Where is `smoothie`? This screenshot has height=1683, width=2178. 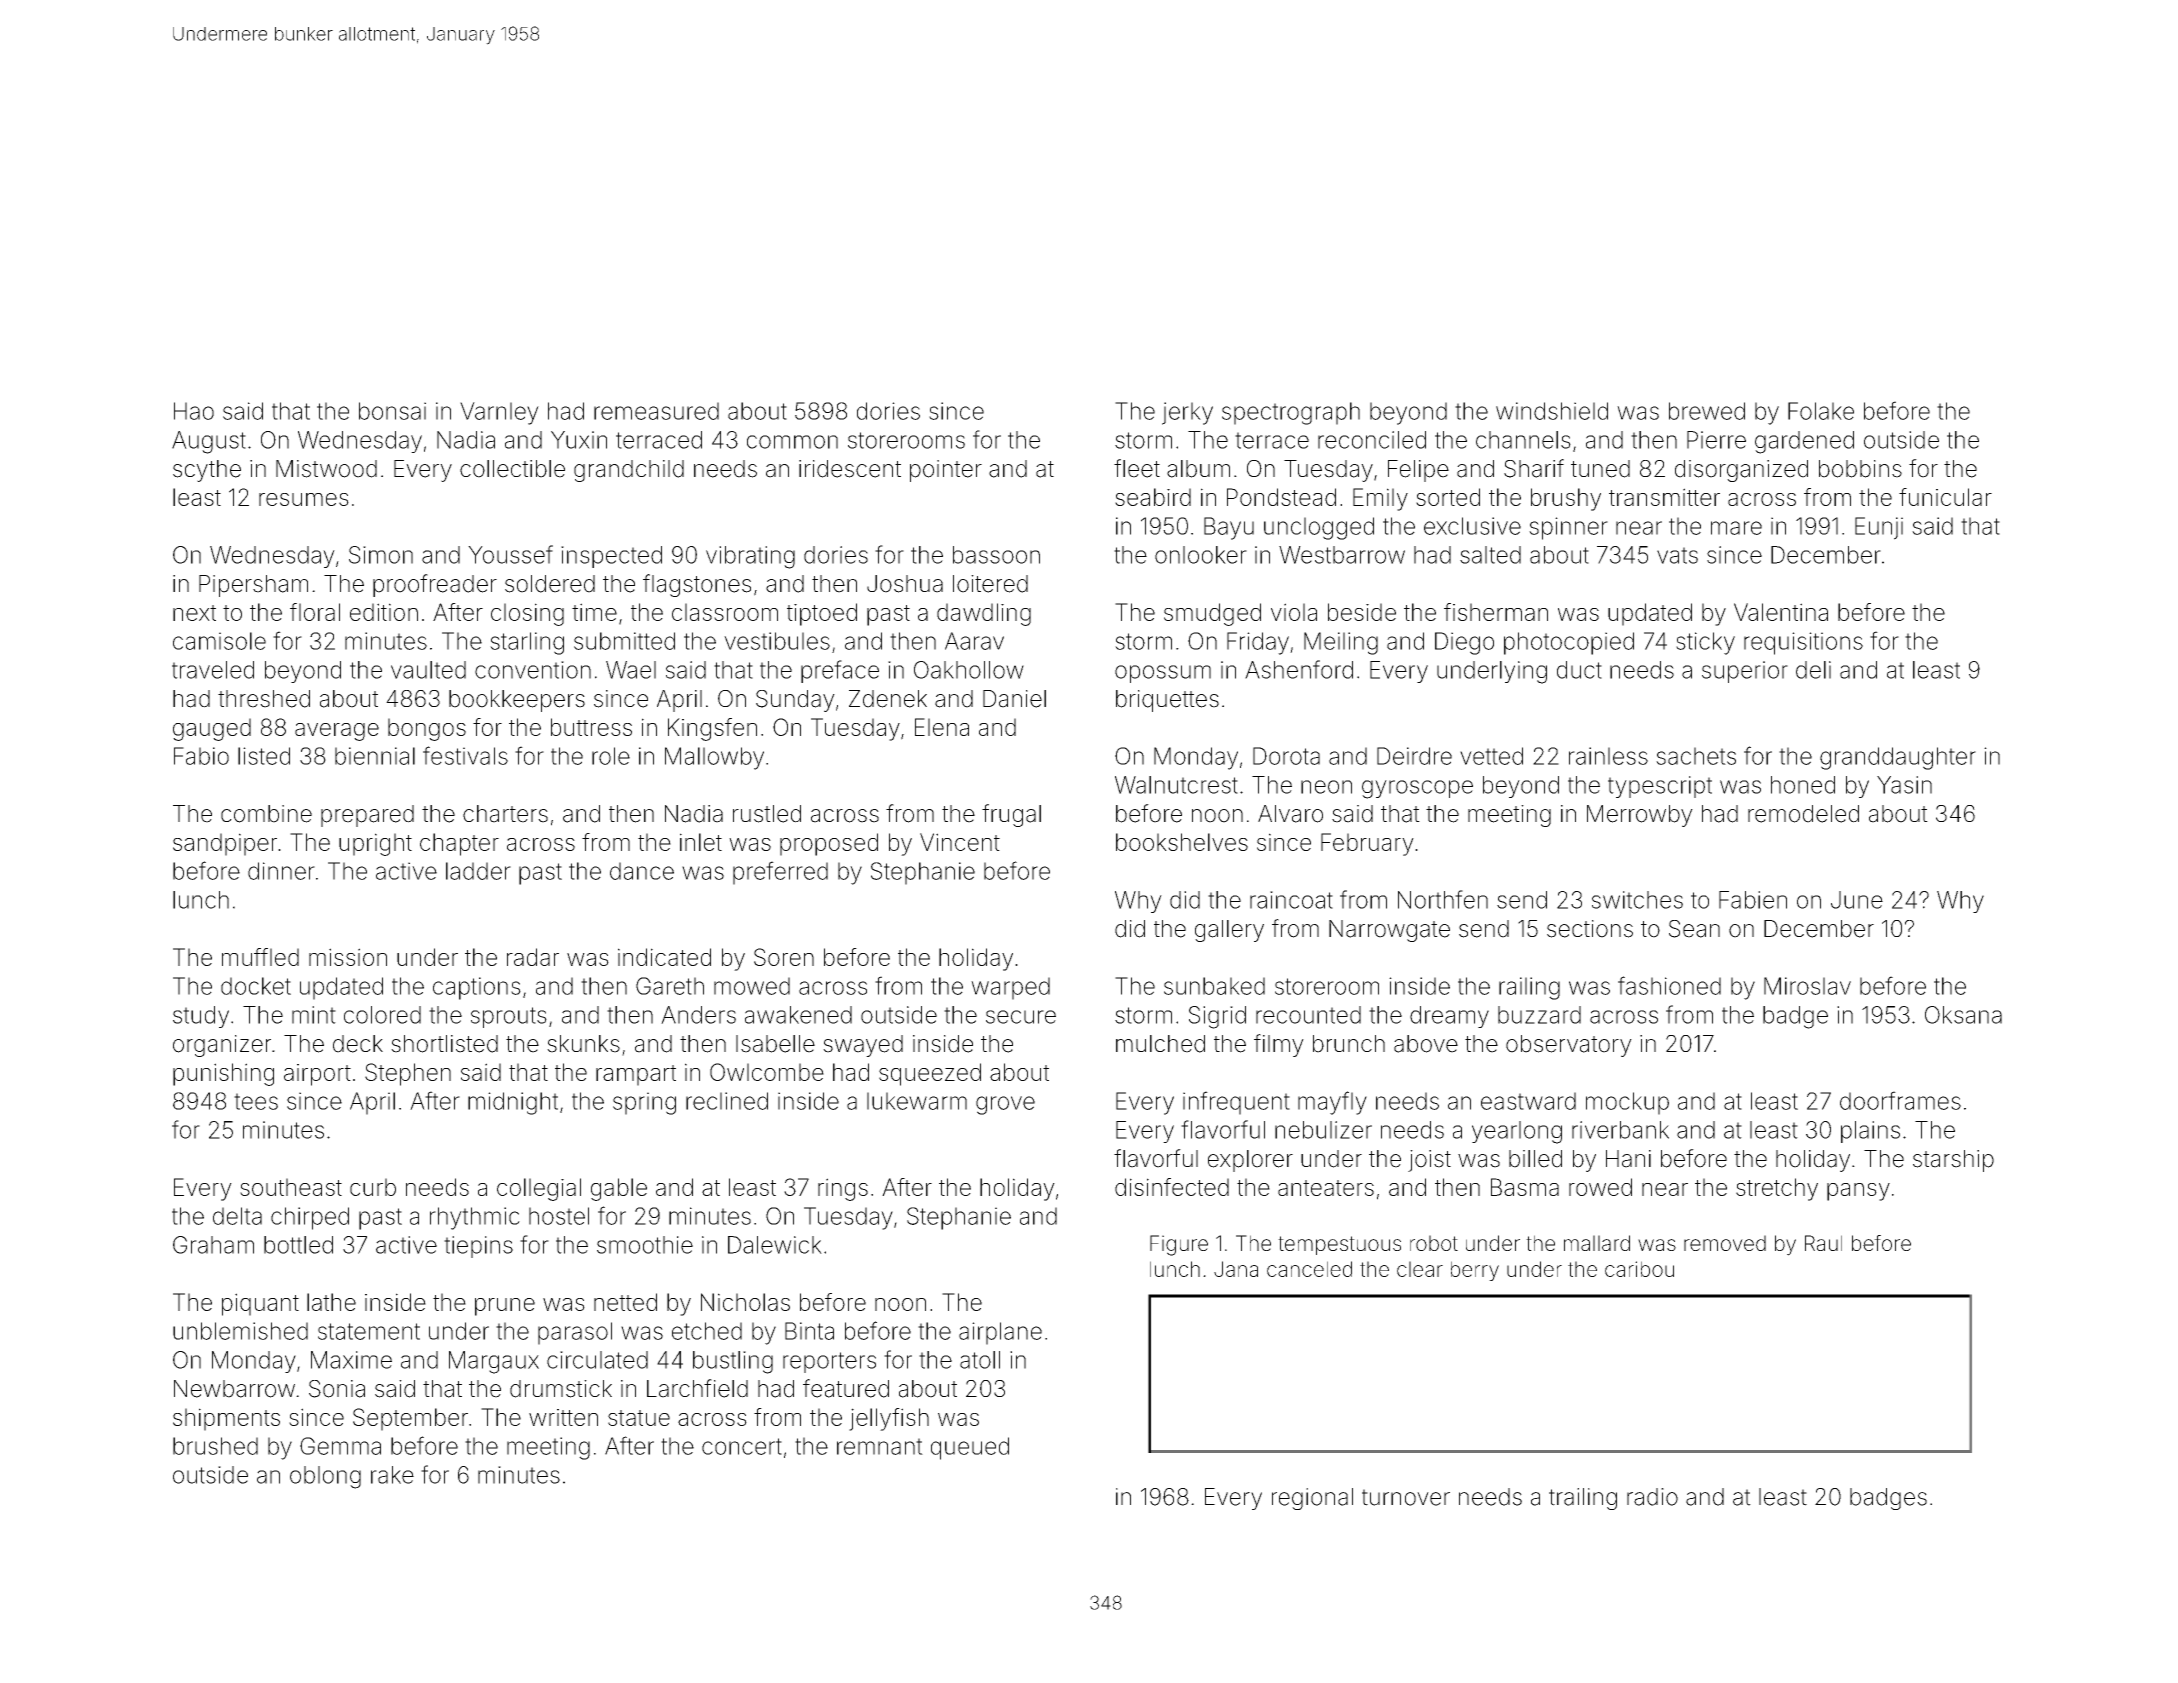 smoothie is located at coordinates (645, 1245).
